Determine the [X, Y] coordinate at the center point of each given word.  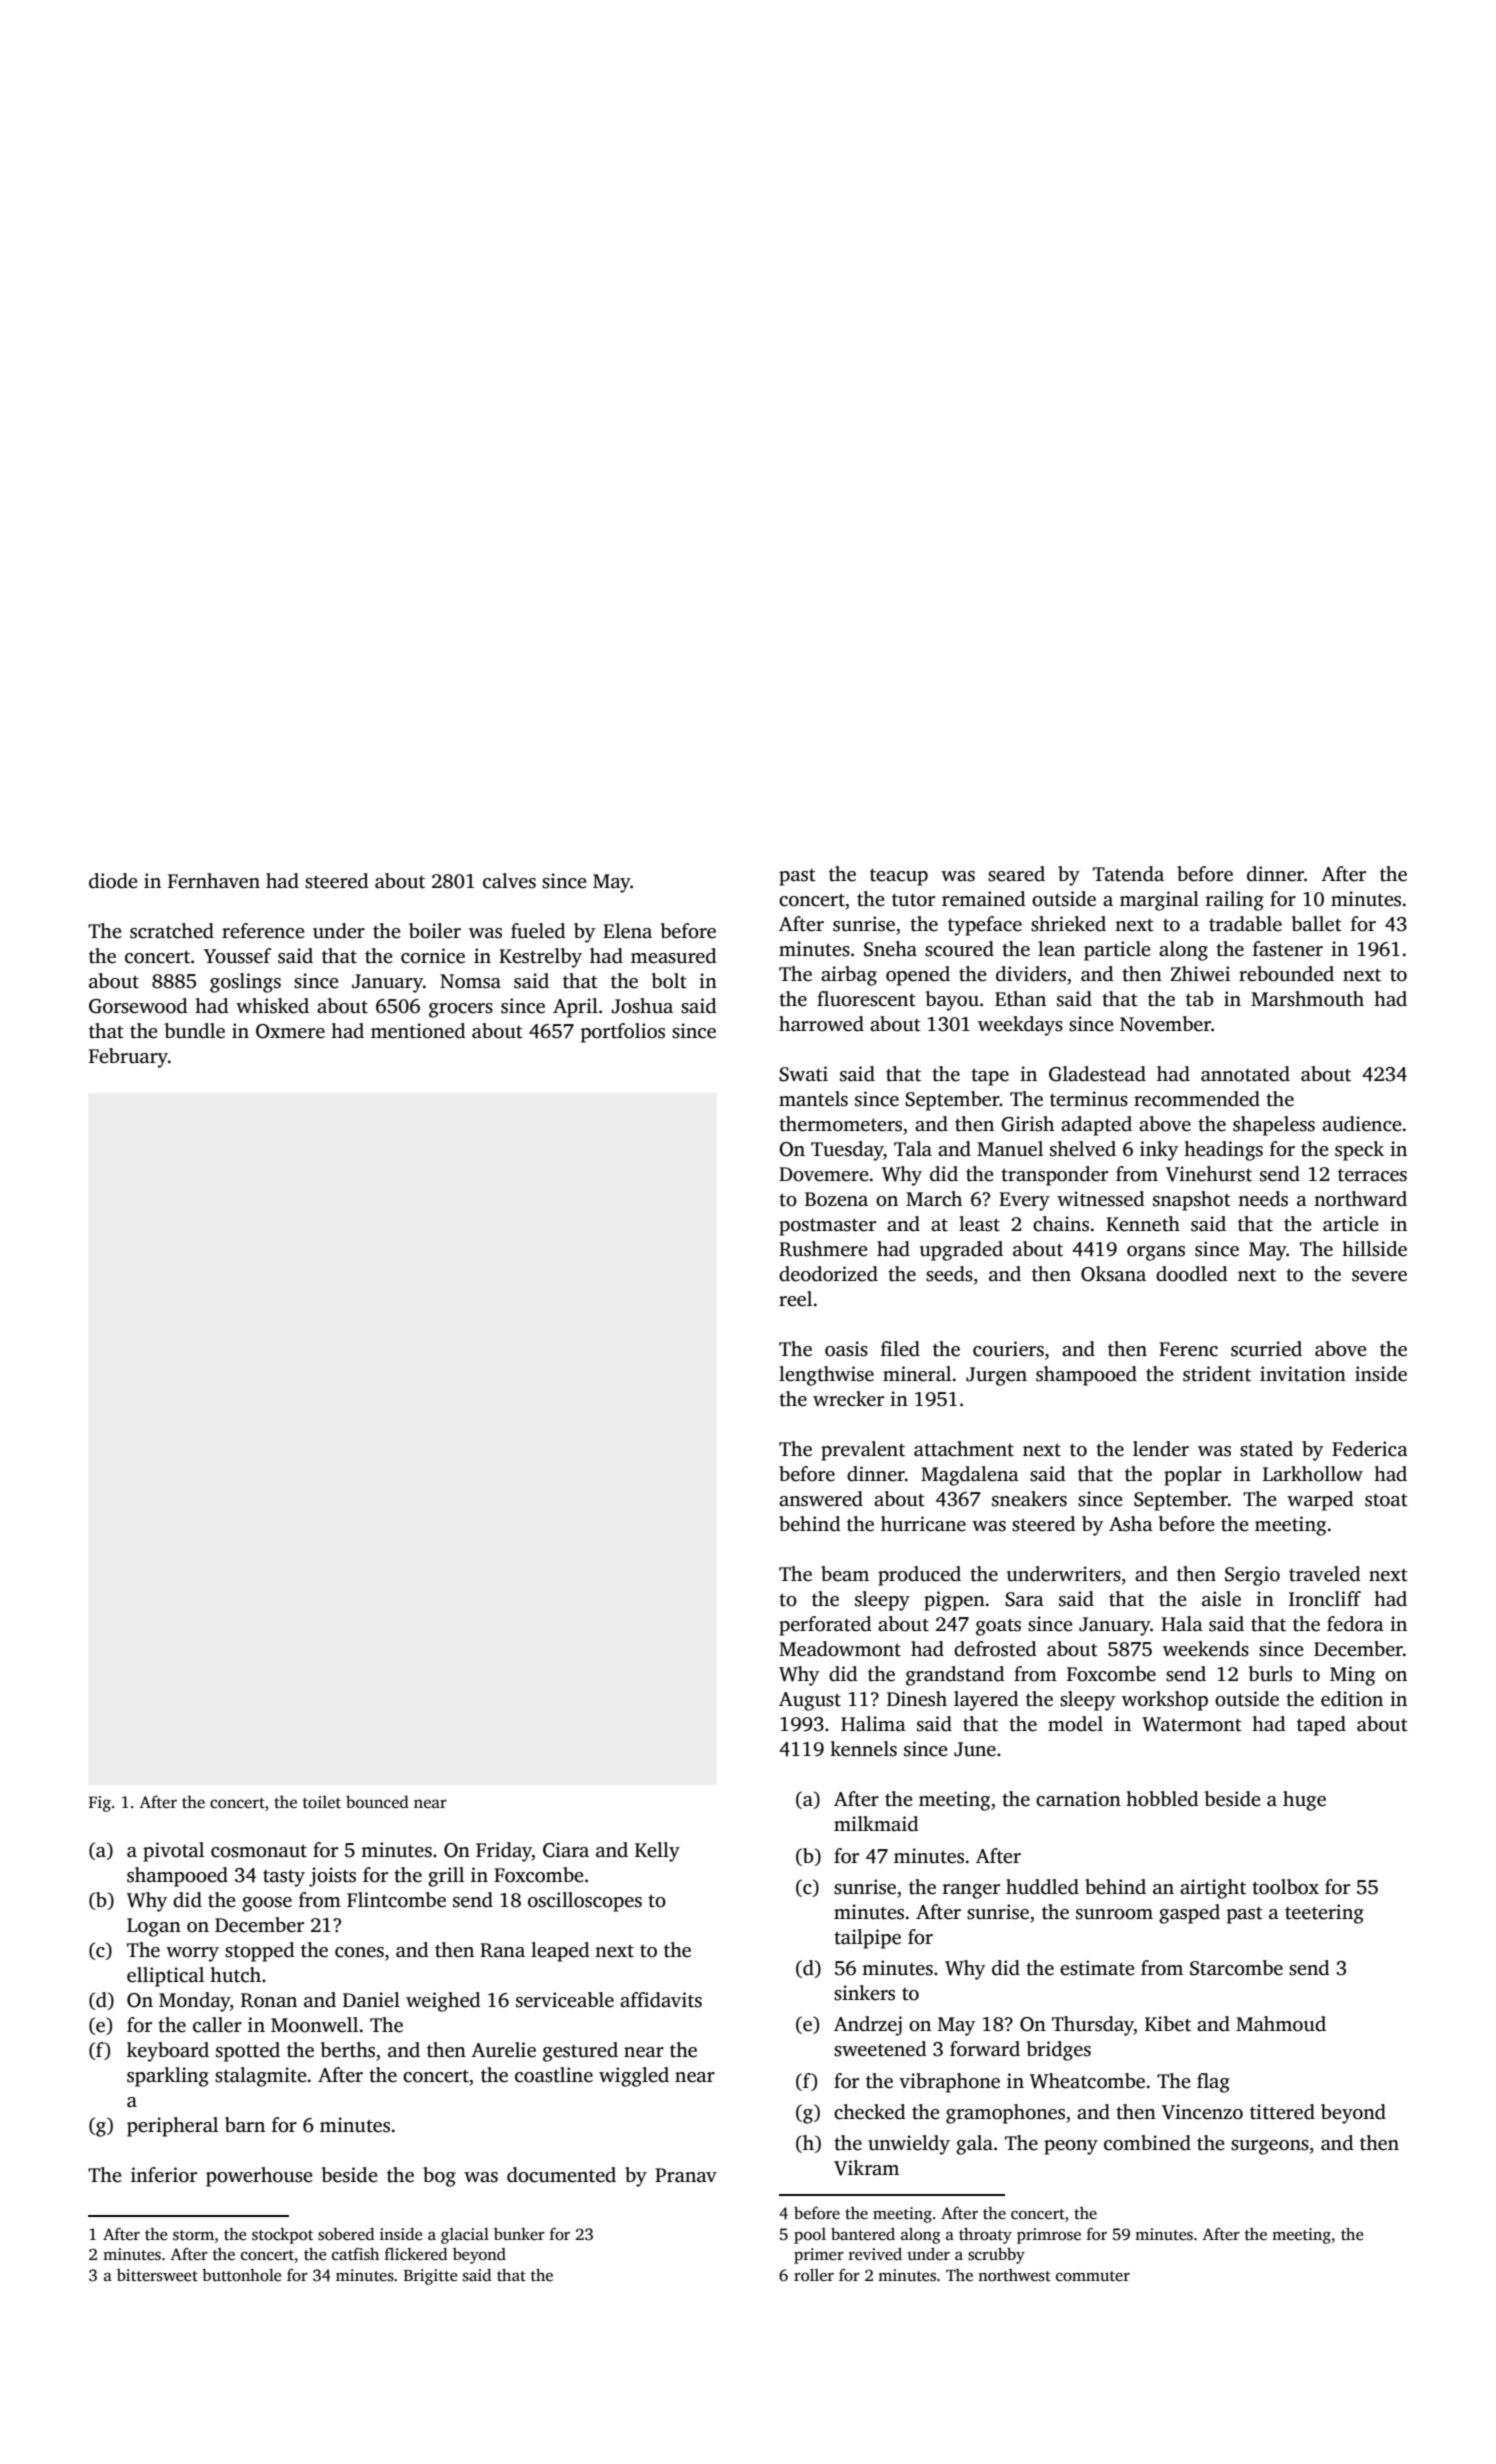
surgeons [1270, 2147]
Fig [100, 1804]
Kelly [657, 1852]
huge [1304, 1801]
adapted [1096, 1126]
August [810, 1701]
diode [113, 881]
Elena [627, 931]
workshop [1165, 1701]
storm [193, 2235]
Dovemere [824, 1174]
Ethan [1020, 999]
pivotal [173, 1852]
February [128, 1058]
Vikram [866, 2168]
